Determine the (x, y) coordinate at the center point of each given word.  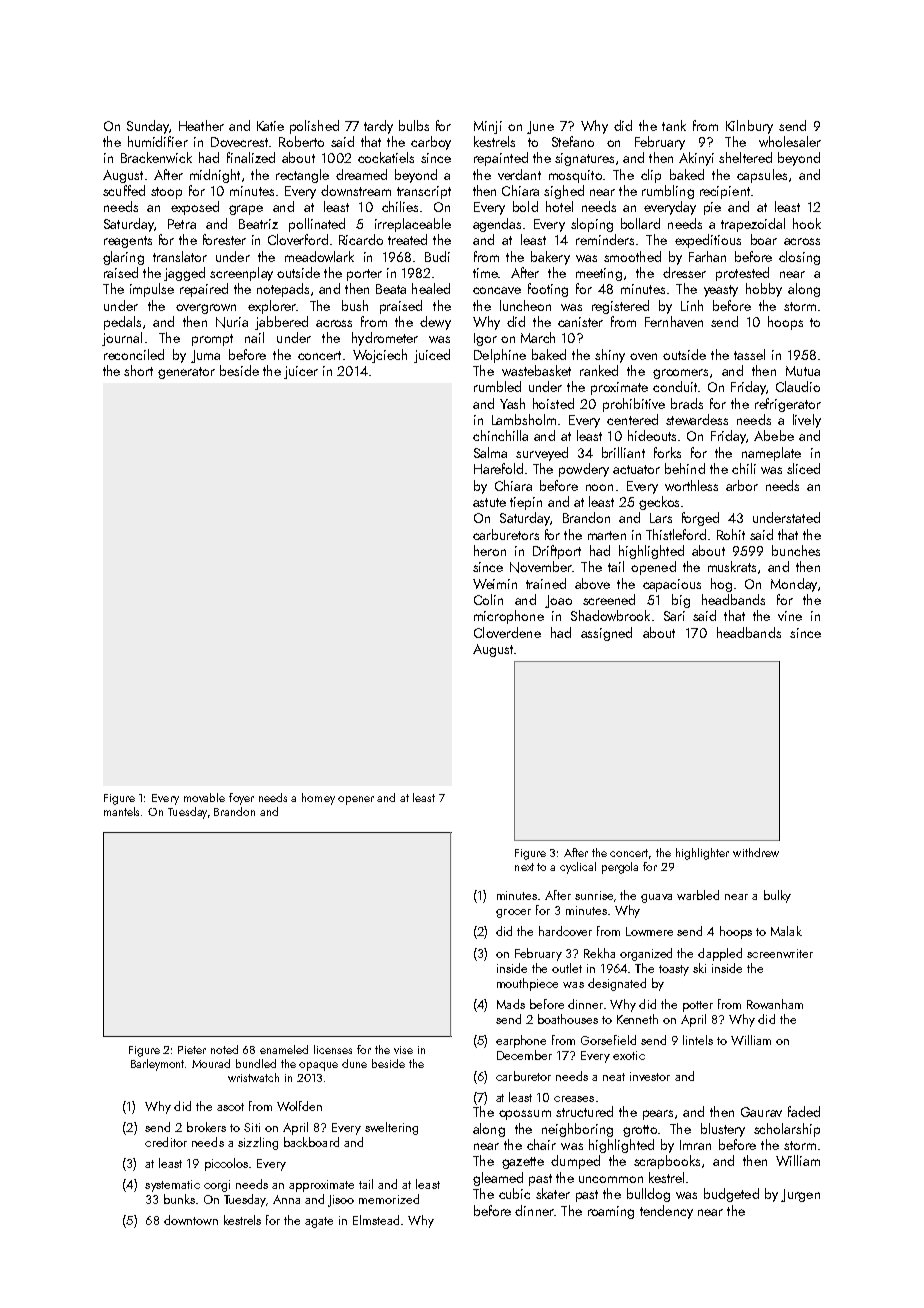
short (138, 370)
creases (574, 1099)
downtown (191, 1220)
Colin (488, 599)
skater (553, 1193)
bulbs (414, 125)
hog (721, 585)
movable (204, 797)
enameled (284, 1049)
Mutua (803, 371)
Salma (490, 452)
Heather (201, 125)
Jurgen (800, 1195)
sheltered (745, 157)
